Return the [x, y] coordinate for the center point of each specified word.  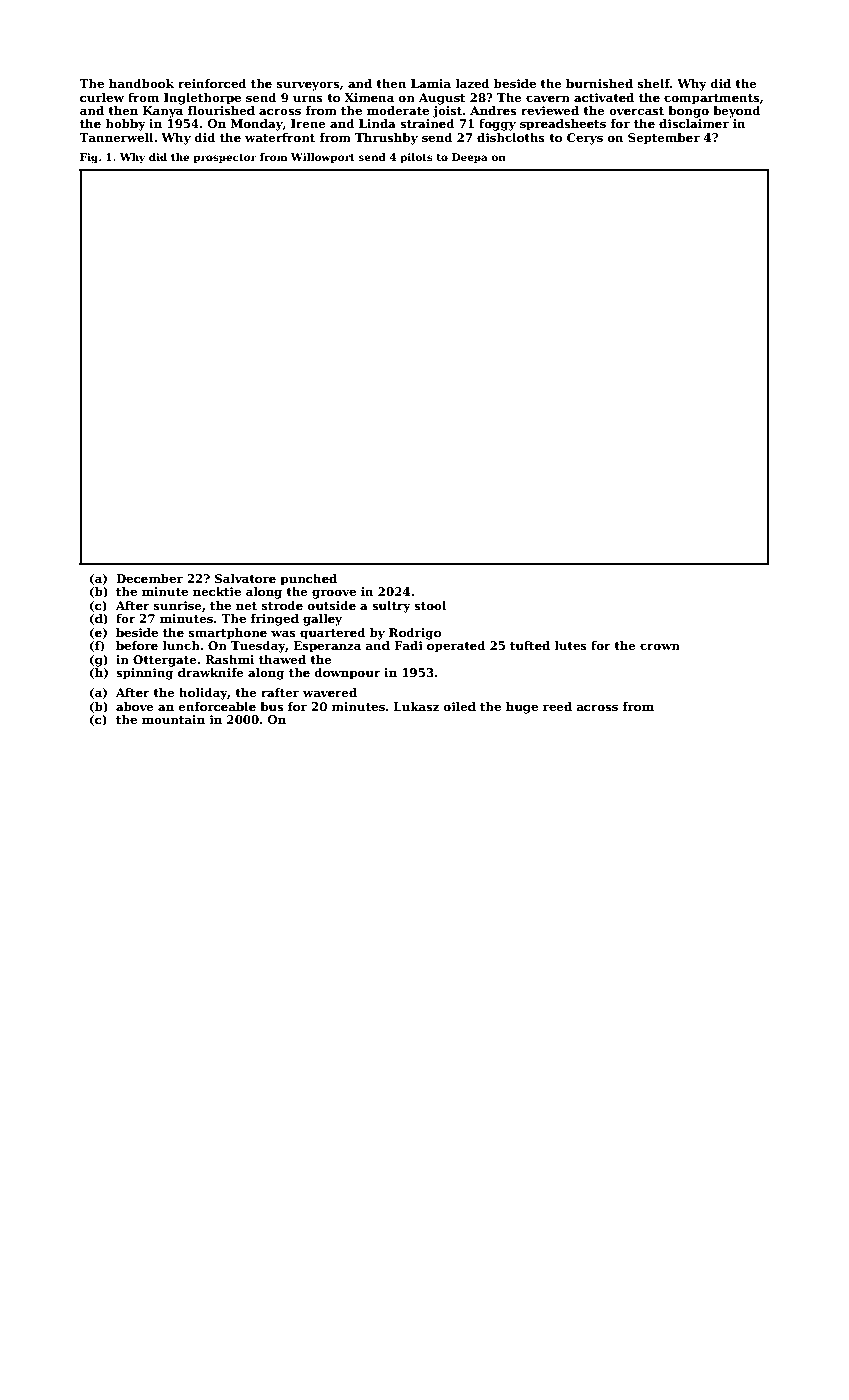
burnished [599, 83]
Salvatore [245, 578]
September [664, 139]
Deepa [470, 158]
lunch [181, 645]
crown [660, 646]
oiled [460, 706]
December [149, 578]
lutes [571, 645]
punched [308, 580]
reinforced [212, 83]
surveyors [308, 86]
